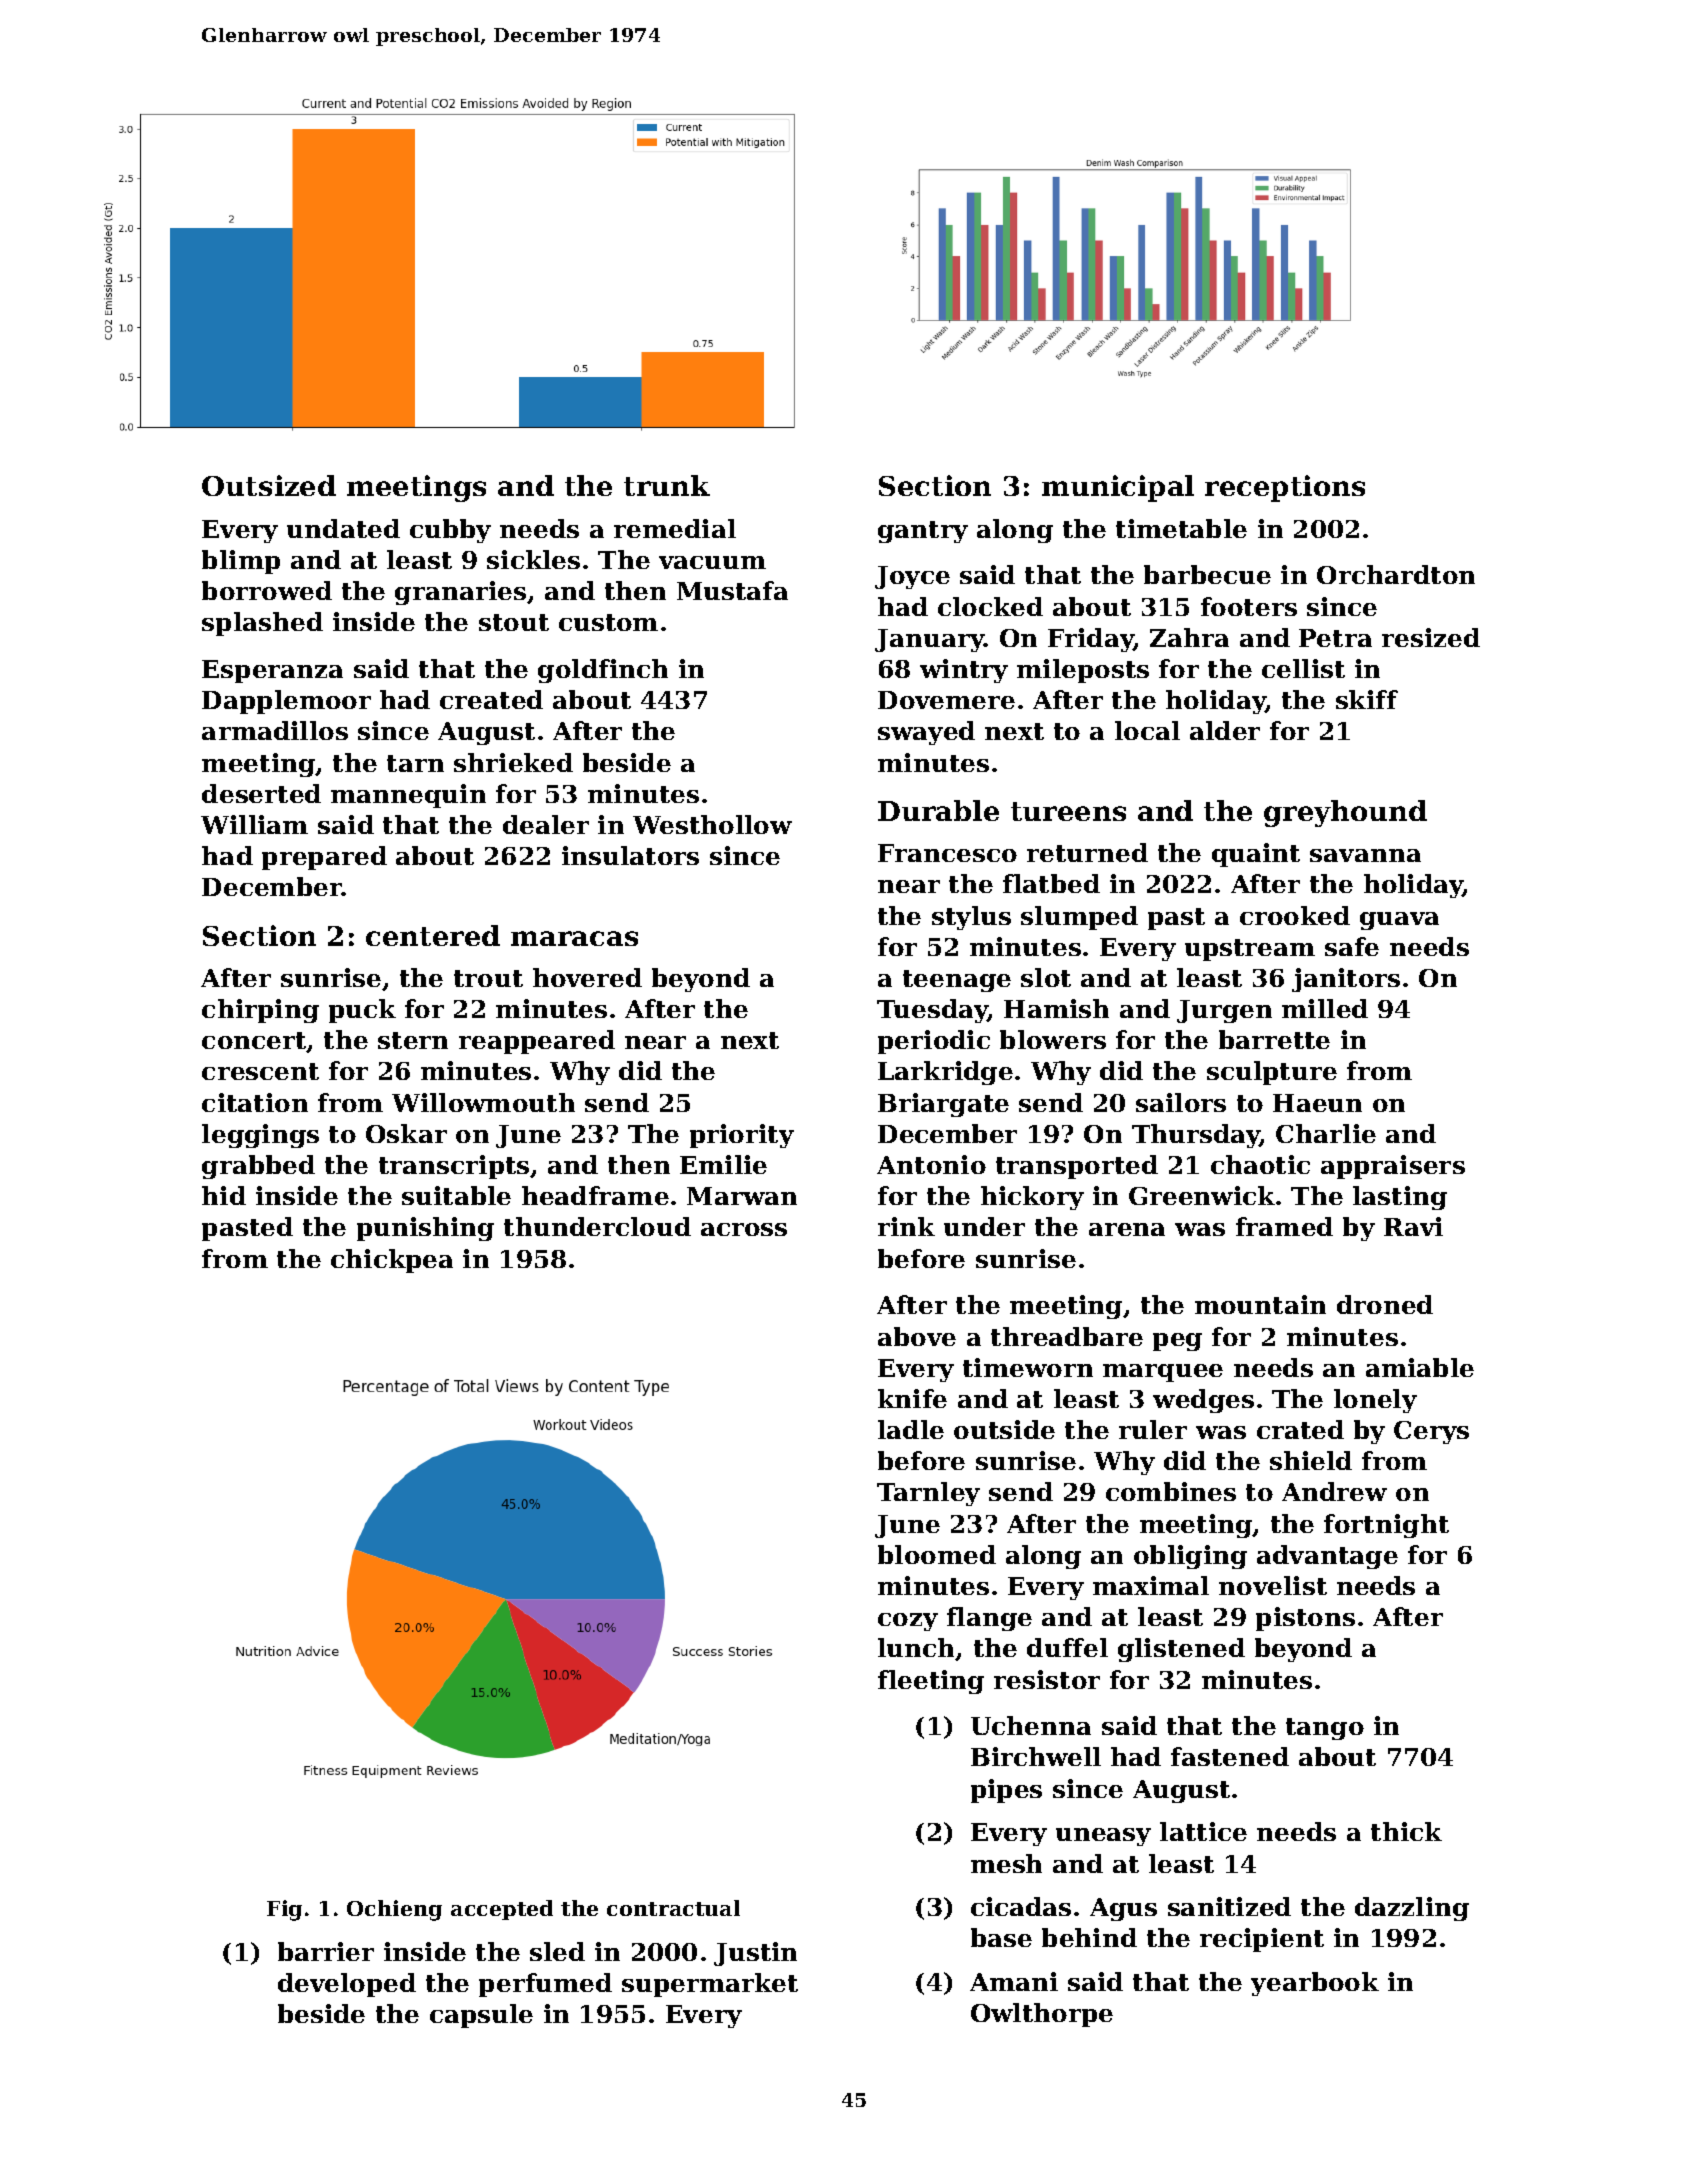 This image has width=1683, height=2178. What do you see at coordinates (272, 671) in the image?
I see `Esperanza` at bounding box center [272, 671].
